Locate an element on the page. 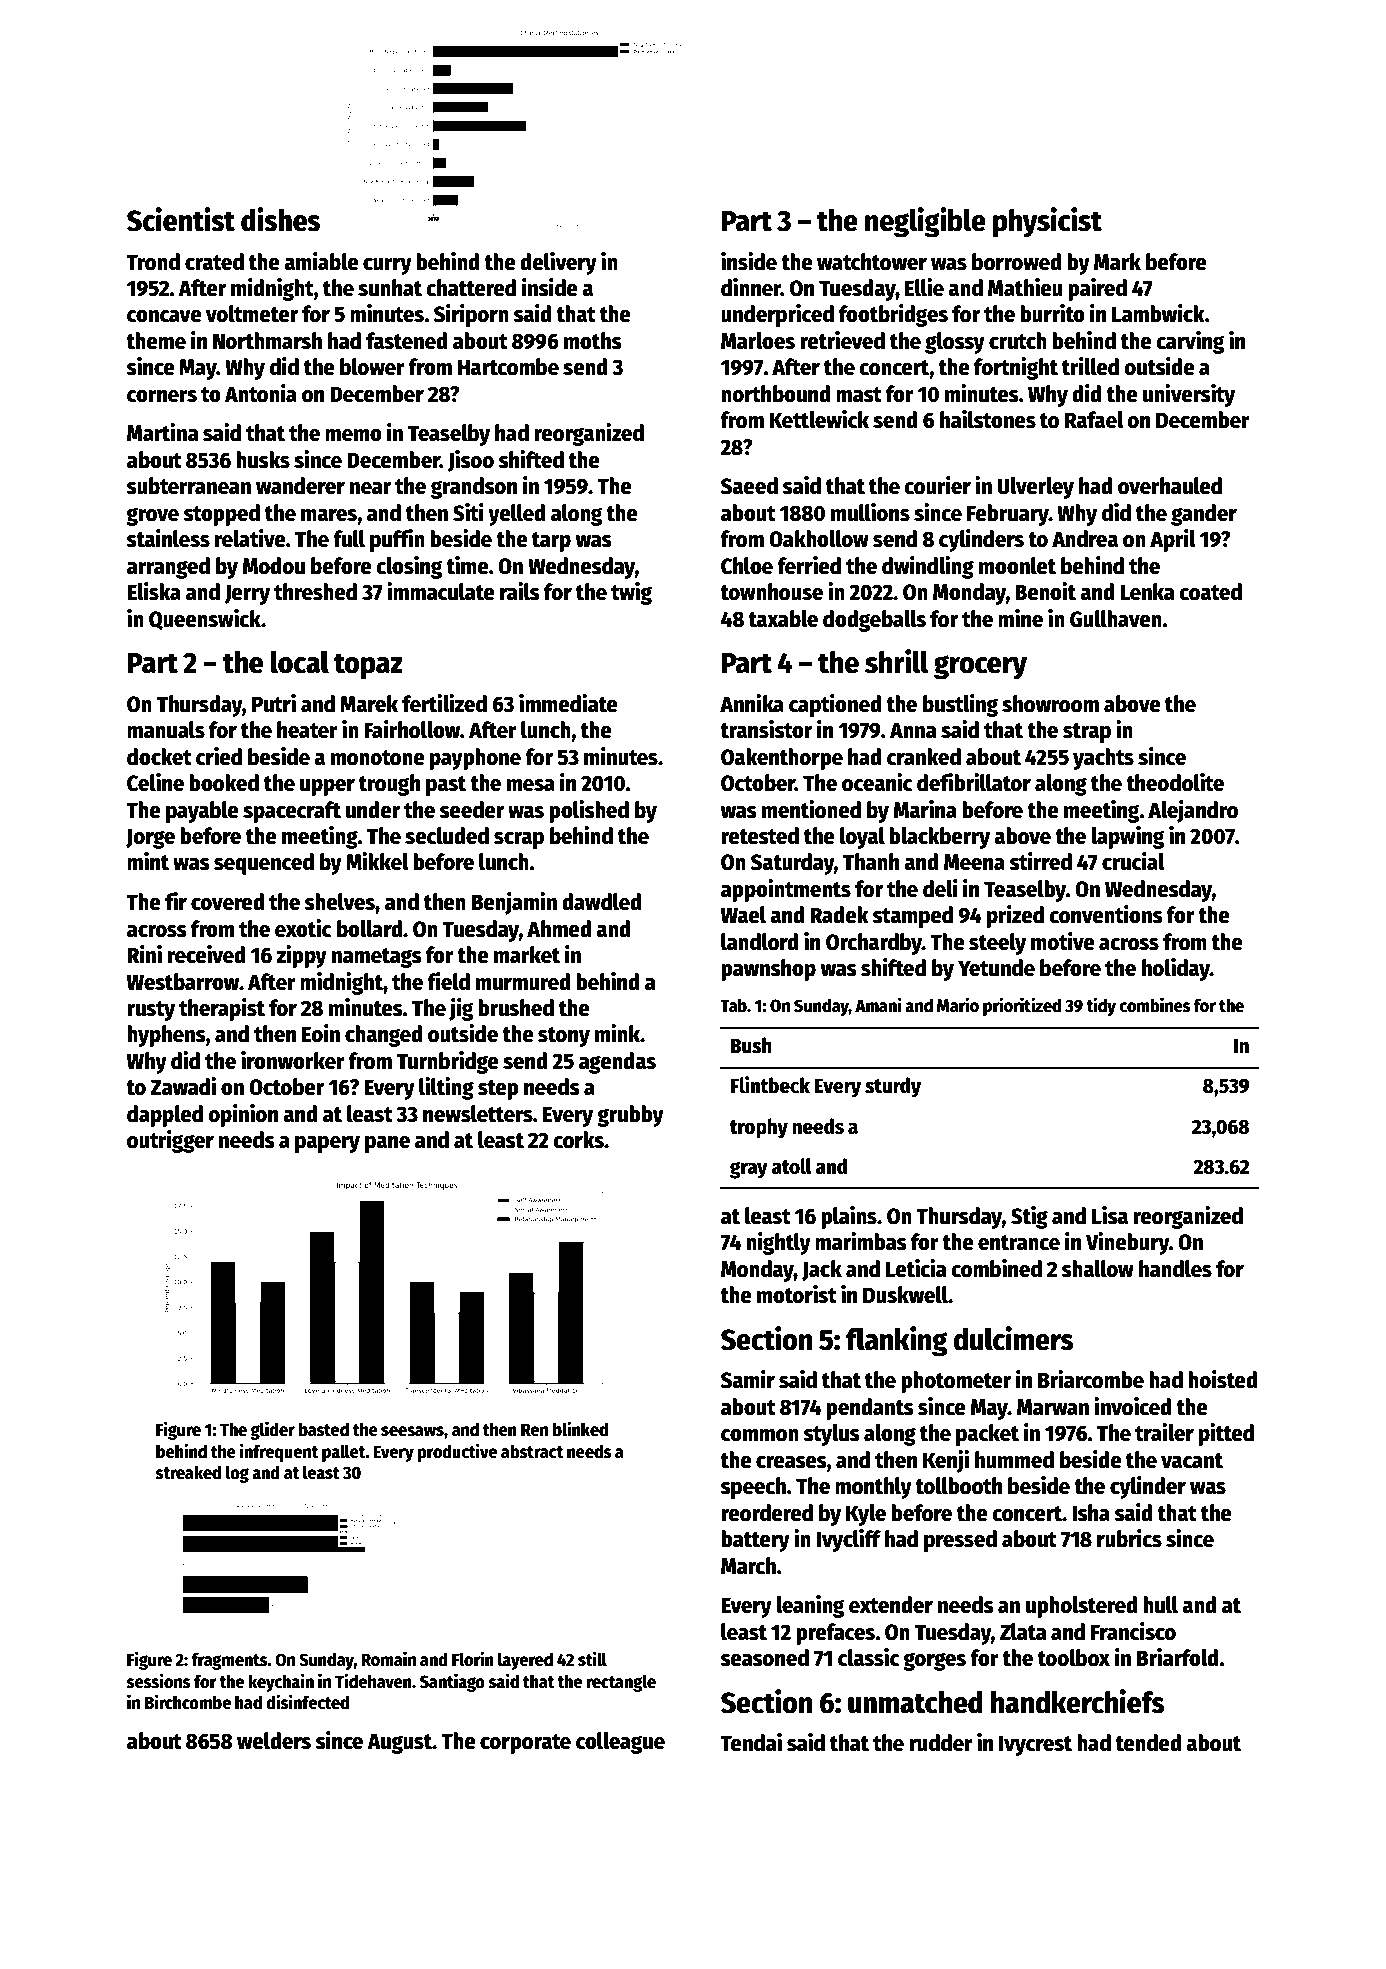 The height and width of the image is (1969, 1386). Amani is located at coordinates (878, 1005).
